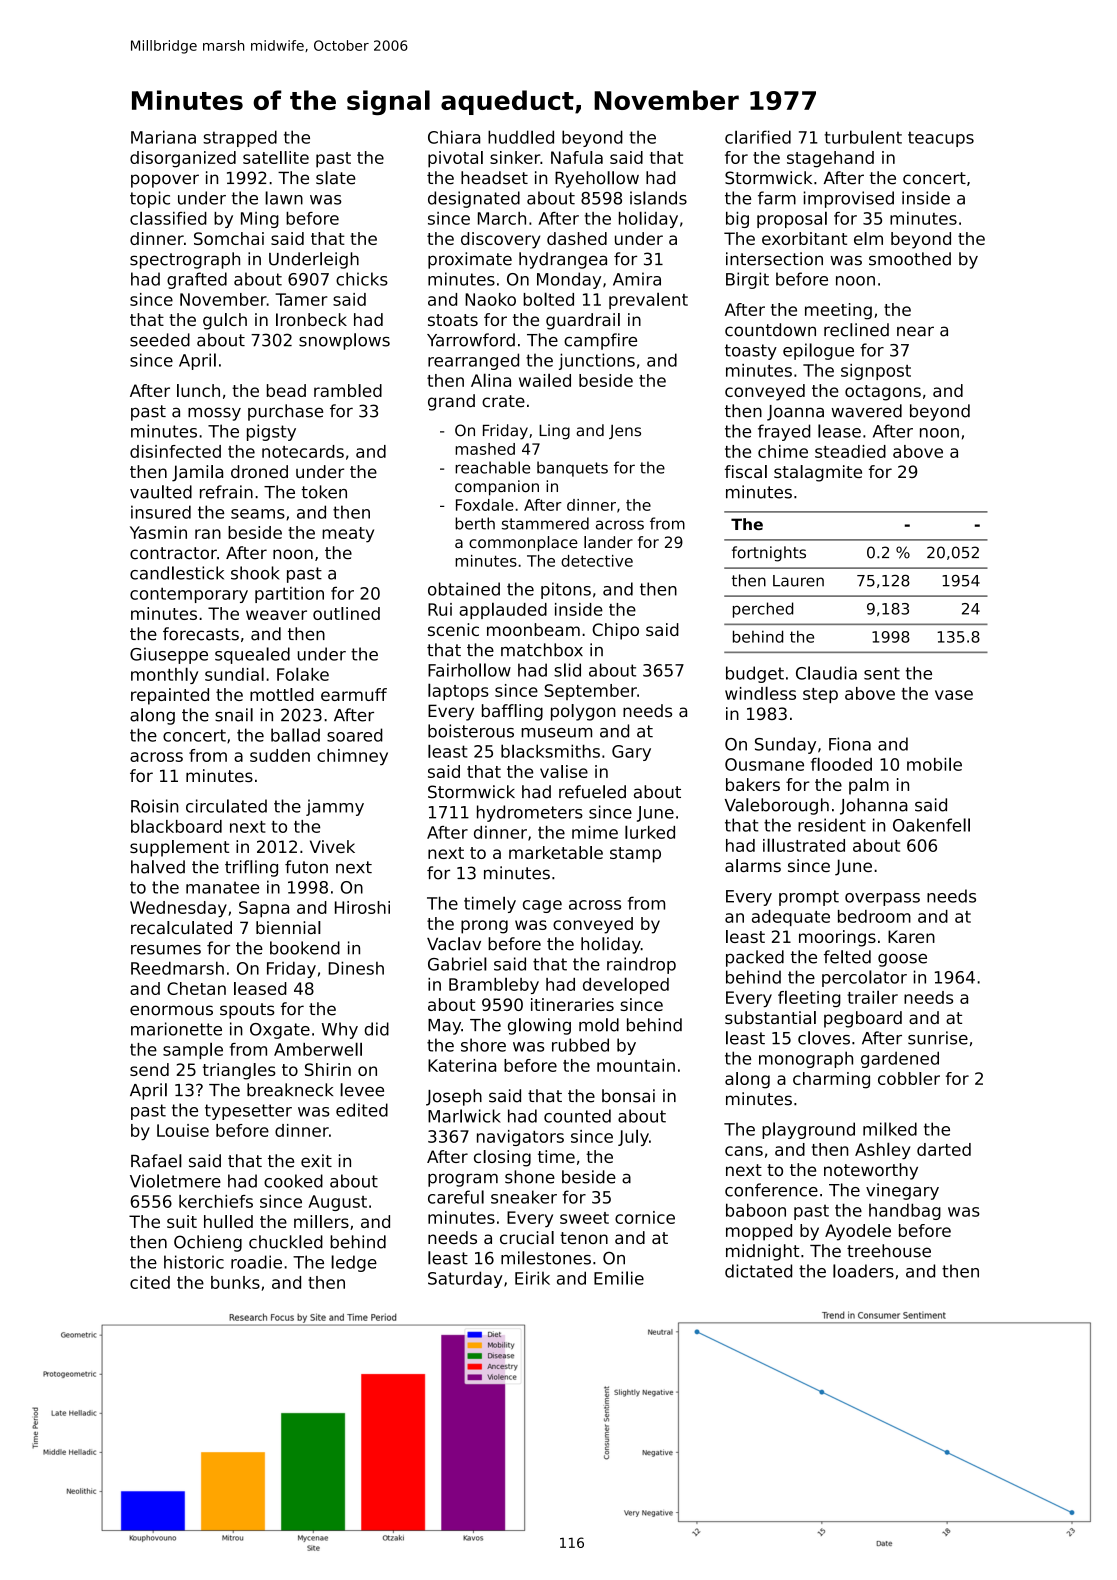 This page has height=1580, width=1117. What do you see at coordinates (532, 1278) in the page?
I see `Eirik` at bounding box center [532, 1278].
